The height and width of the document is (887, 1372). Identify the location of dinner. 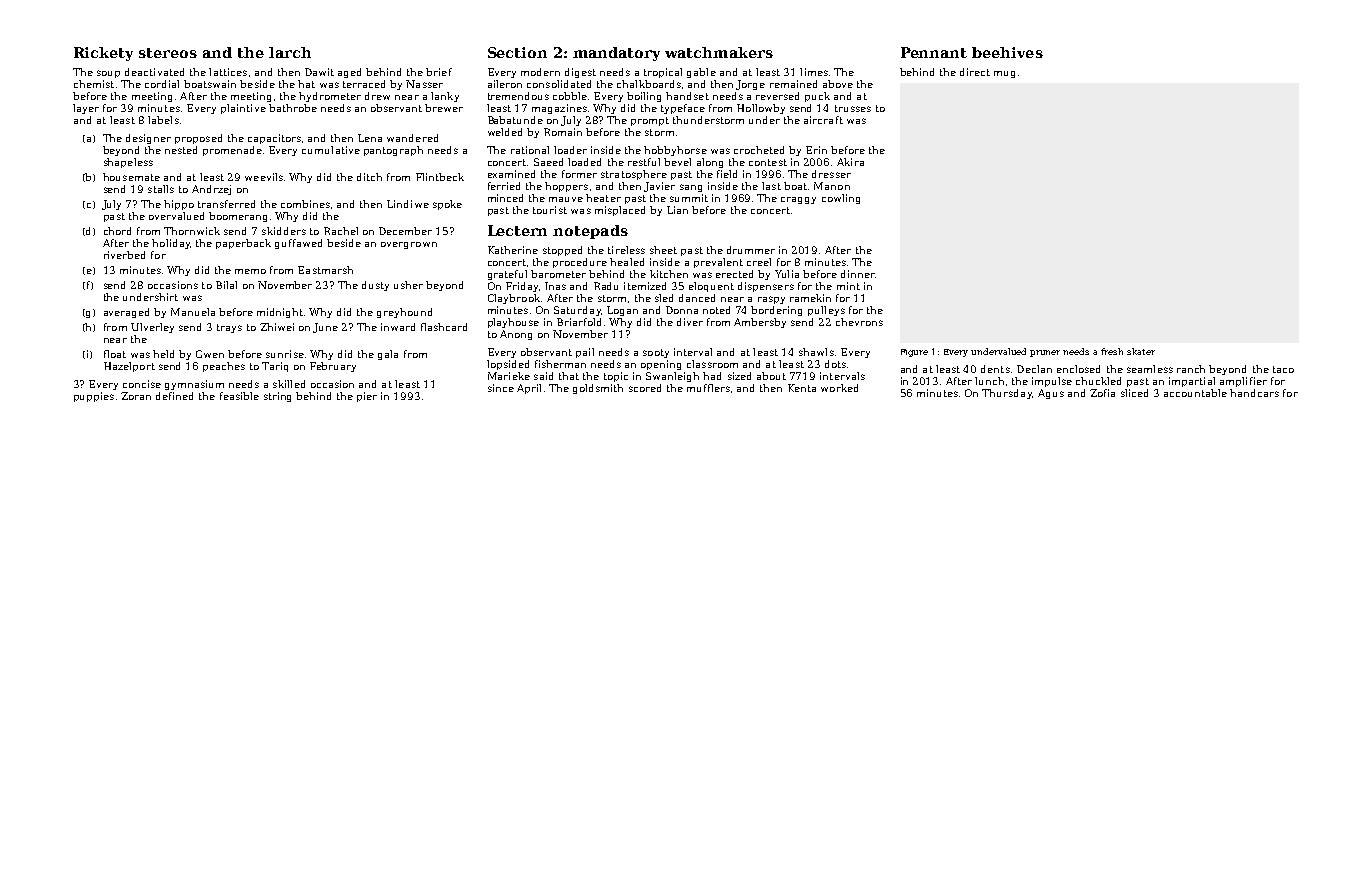
(858, 274).
